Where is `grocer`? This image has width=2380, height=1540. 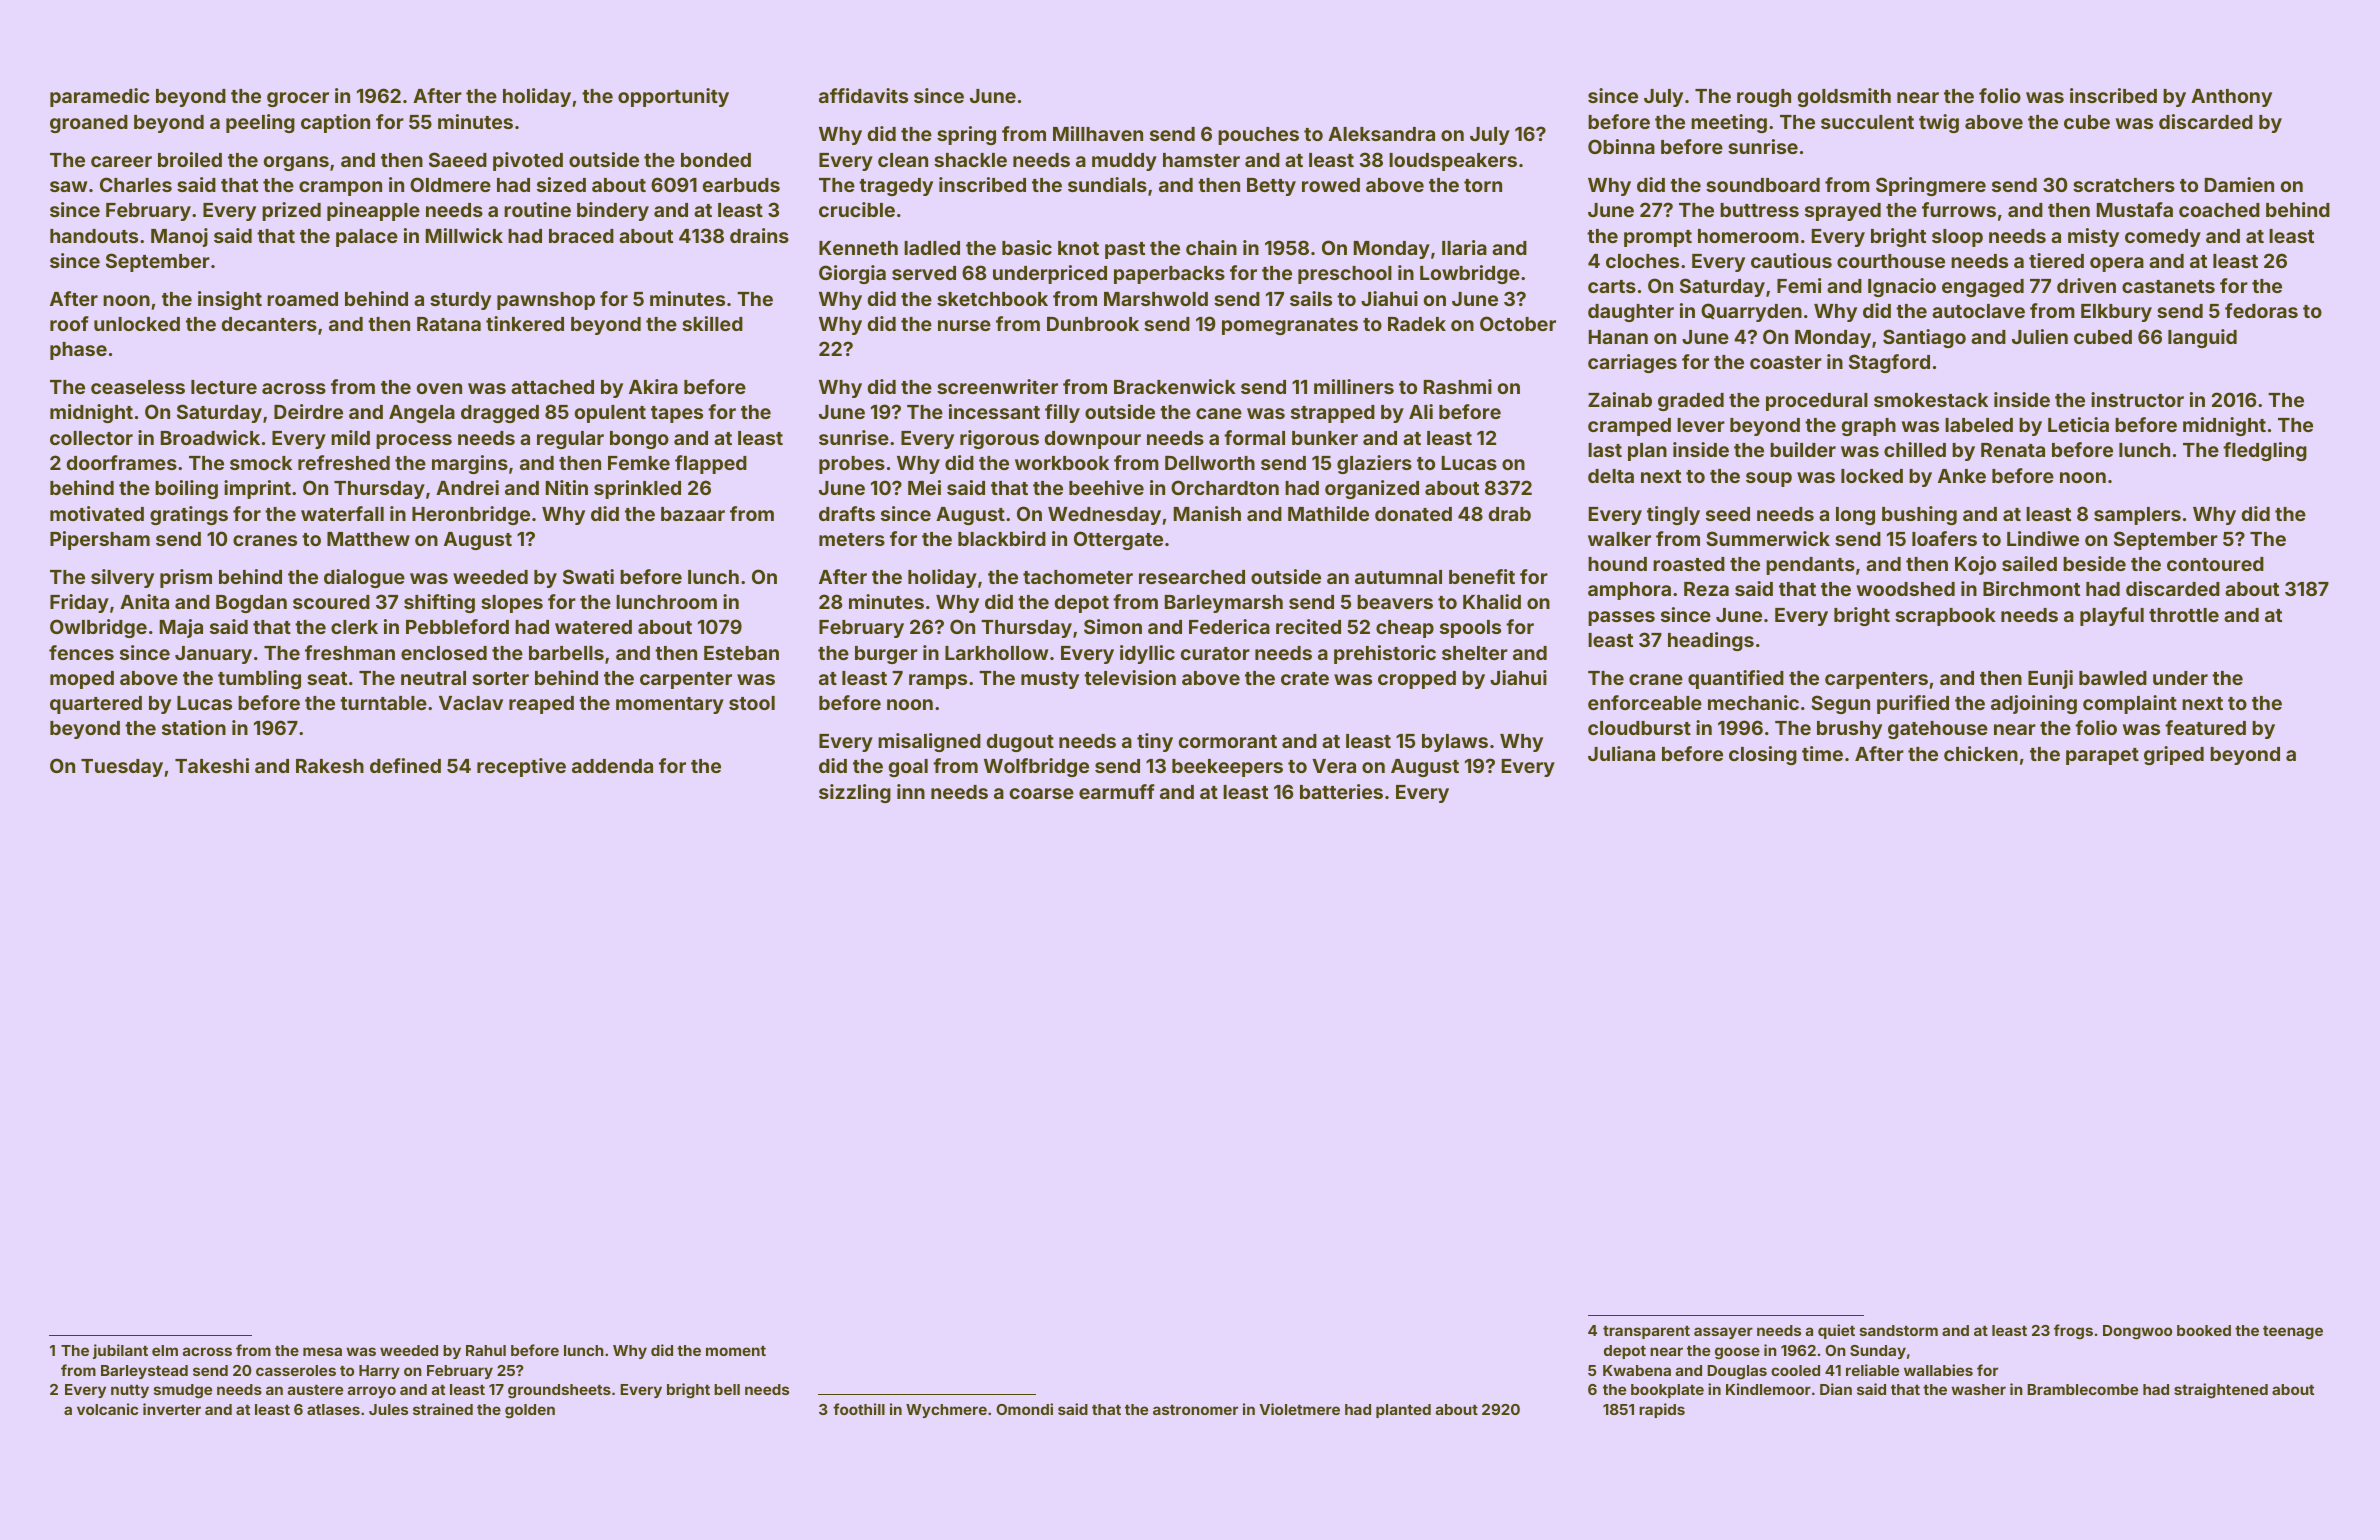
grocer is located at coordinates (298, 99).
